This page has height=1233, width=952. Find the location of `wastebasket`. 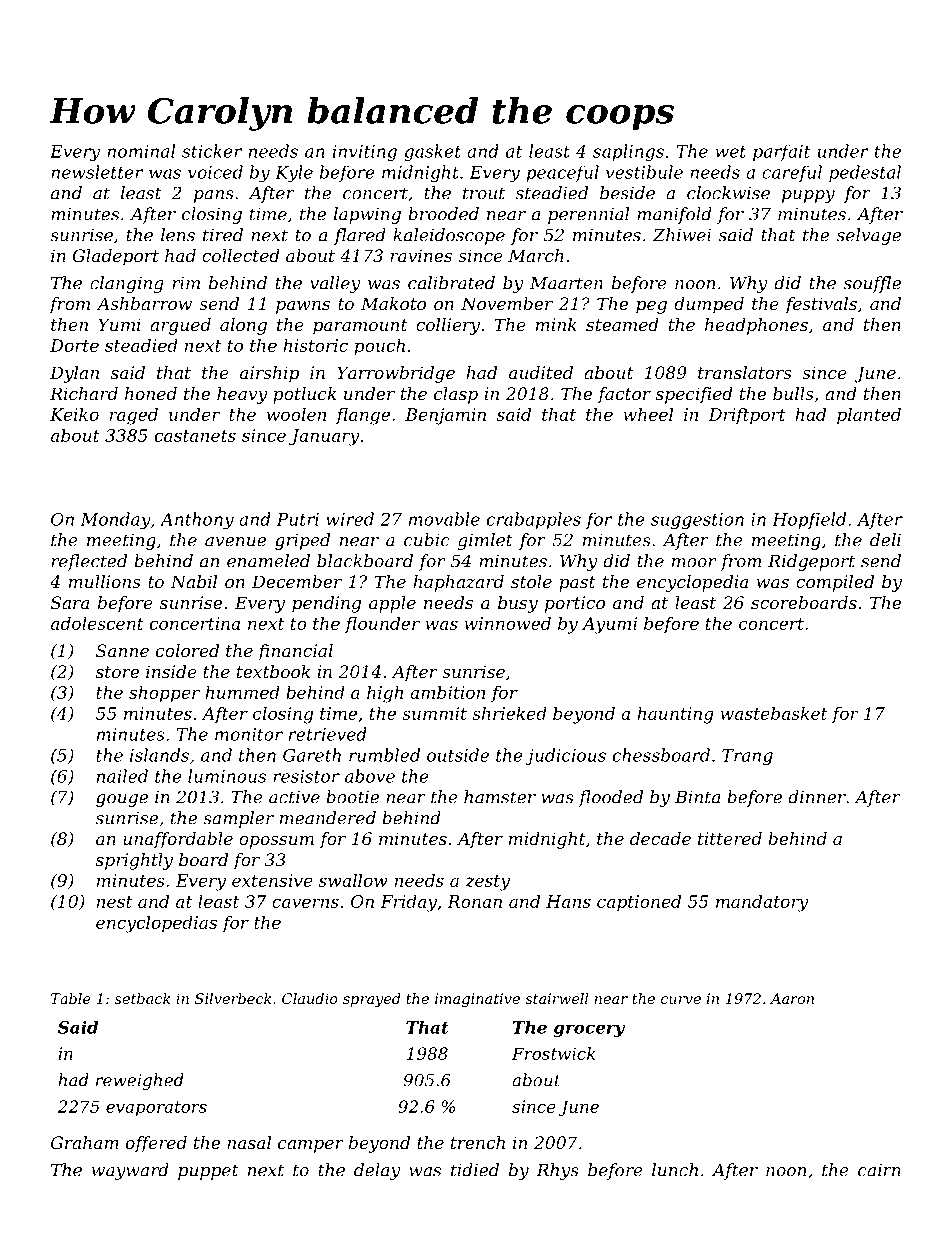

wastebasket is located at coordinates (773, 713).
